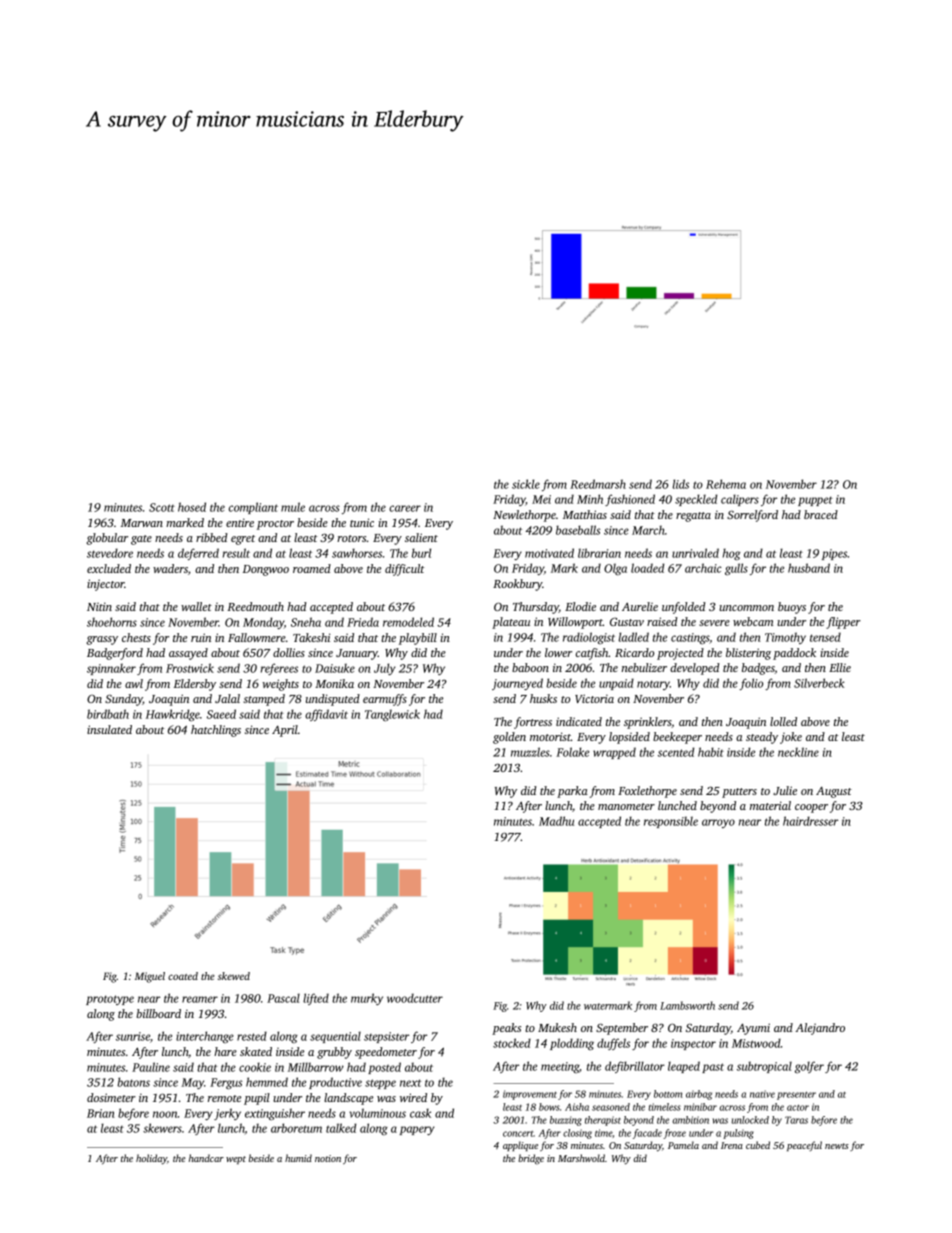  I want to click on Julie, so click(785, 790).
